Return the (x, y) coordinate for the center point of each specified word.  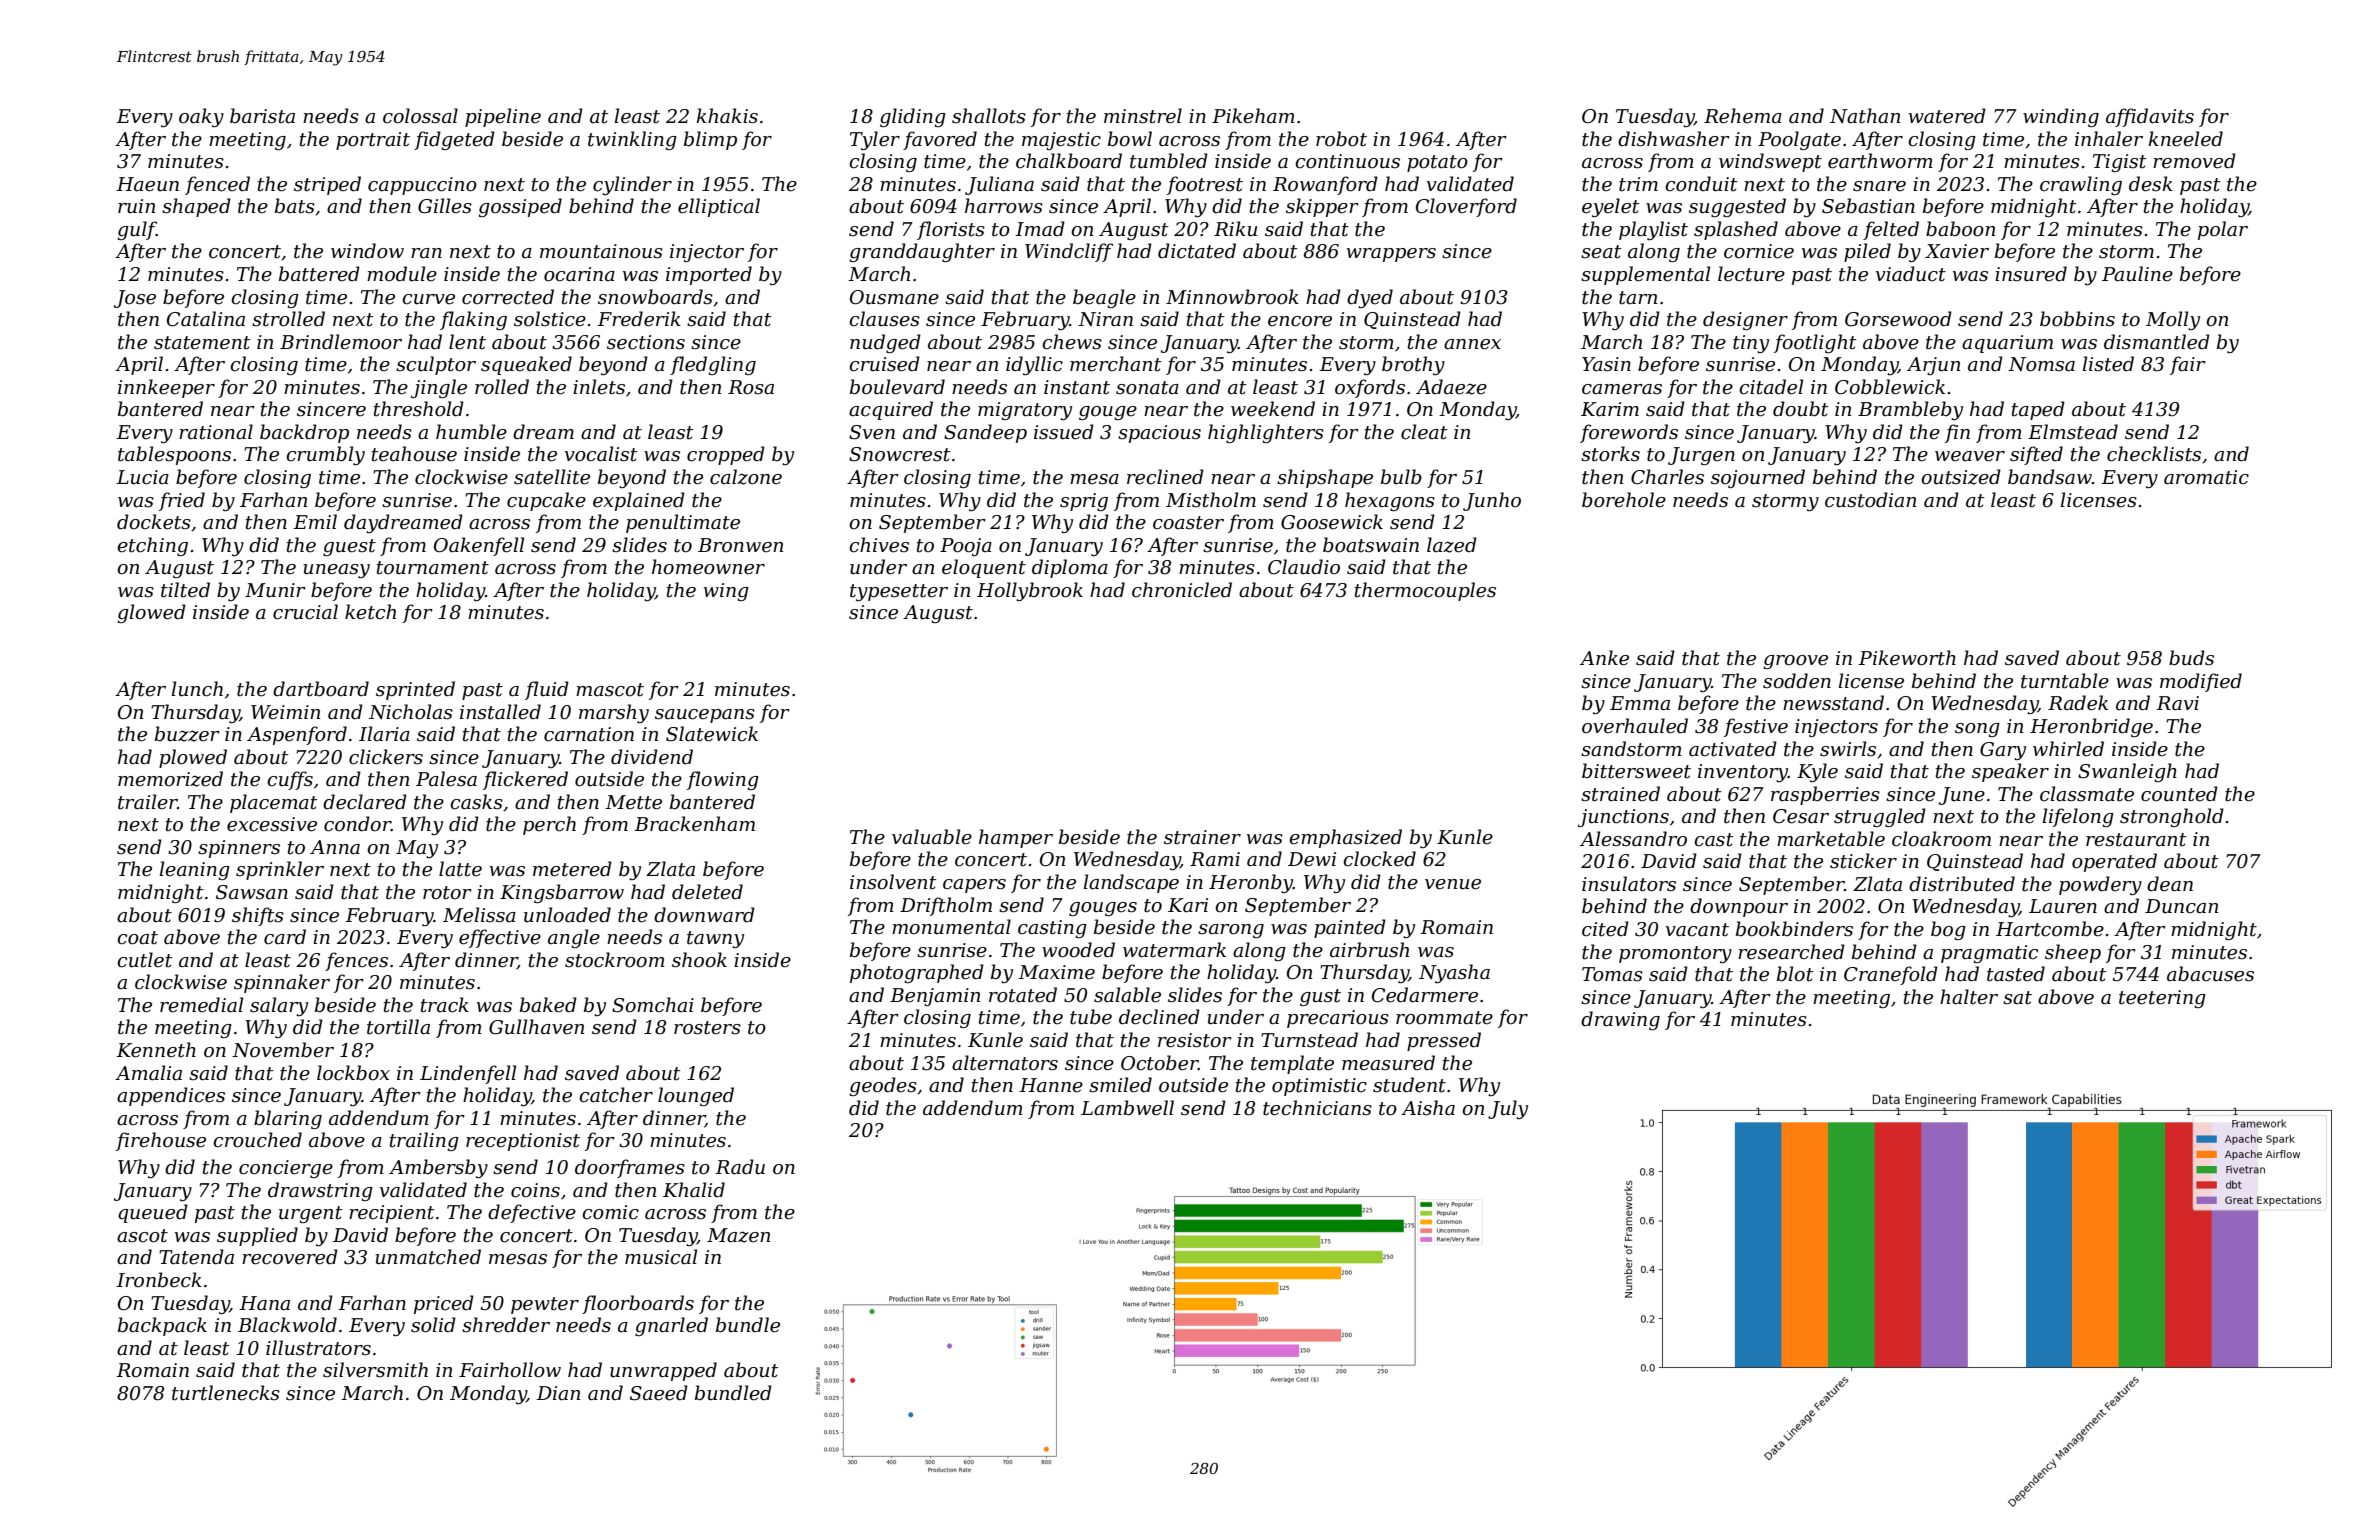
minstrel (1143, 116)
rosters (707, 1028)
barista (262, 116)
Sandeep (985, 433)
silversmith (375, 1370)
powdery (2100, 885)
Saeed (659, 1393)
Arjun (1933, 366)
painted (1350, 928)
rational (216, 432)
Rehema (1743, 116)
